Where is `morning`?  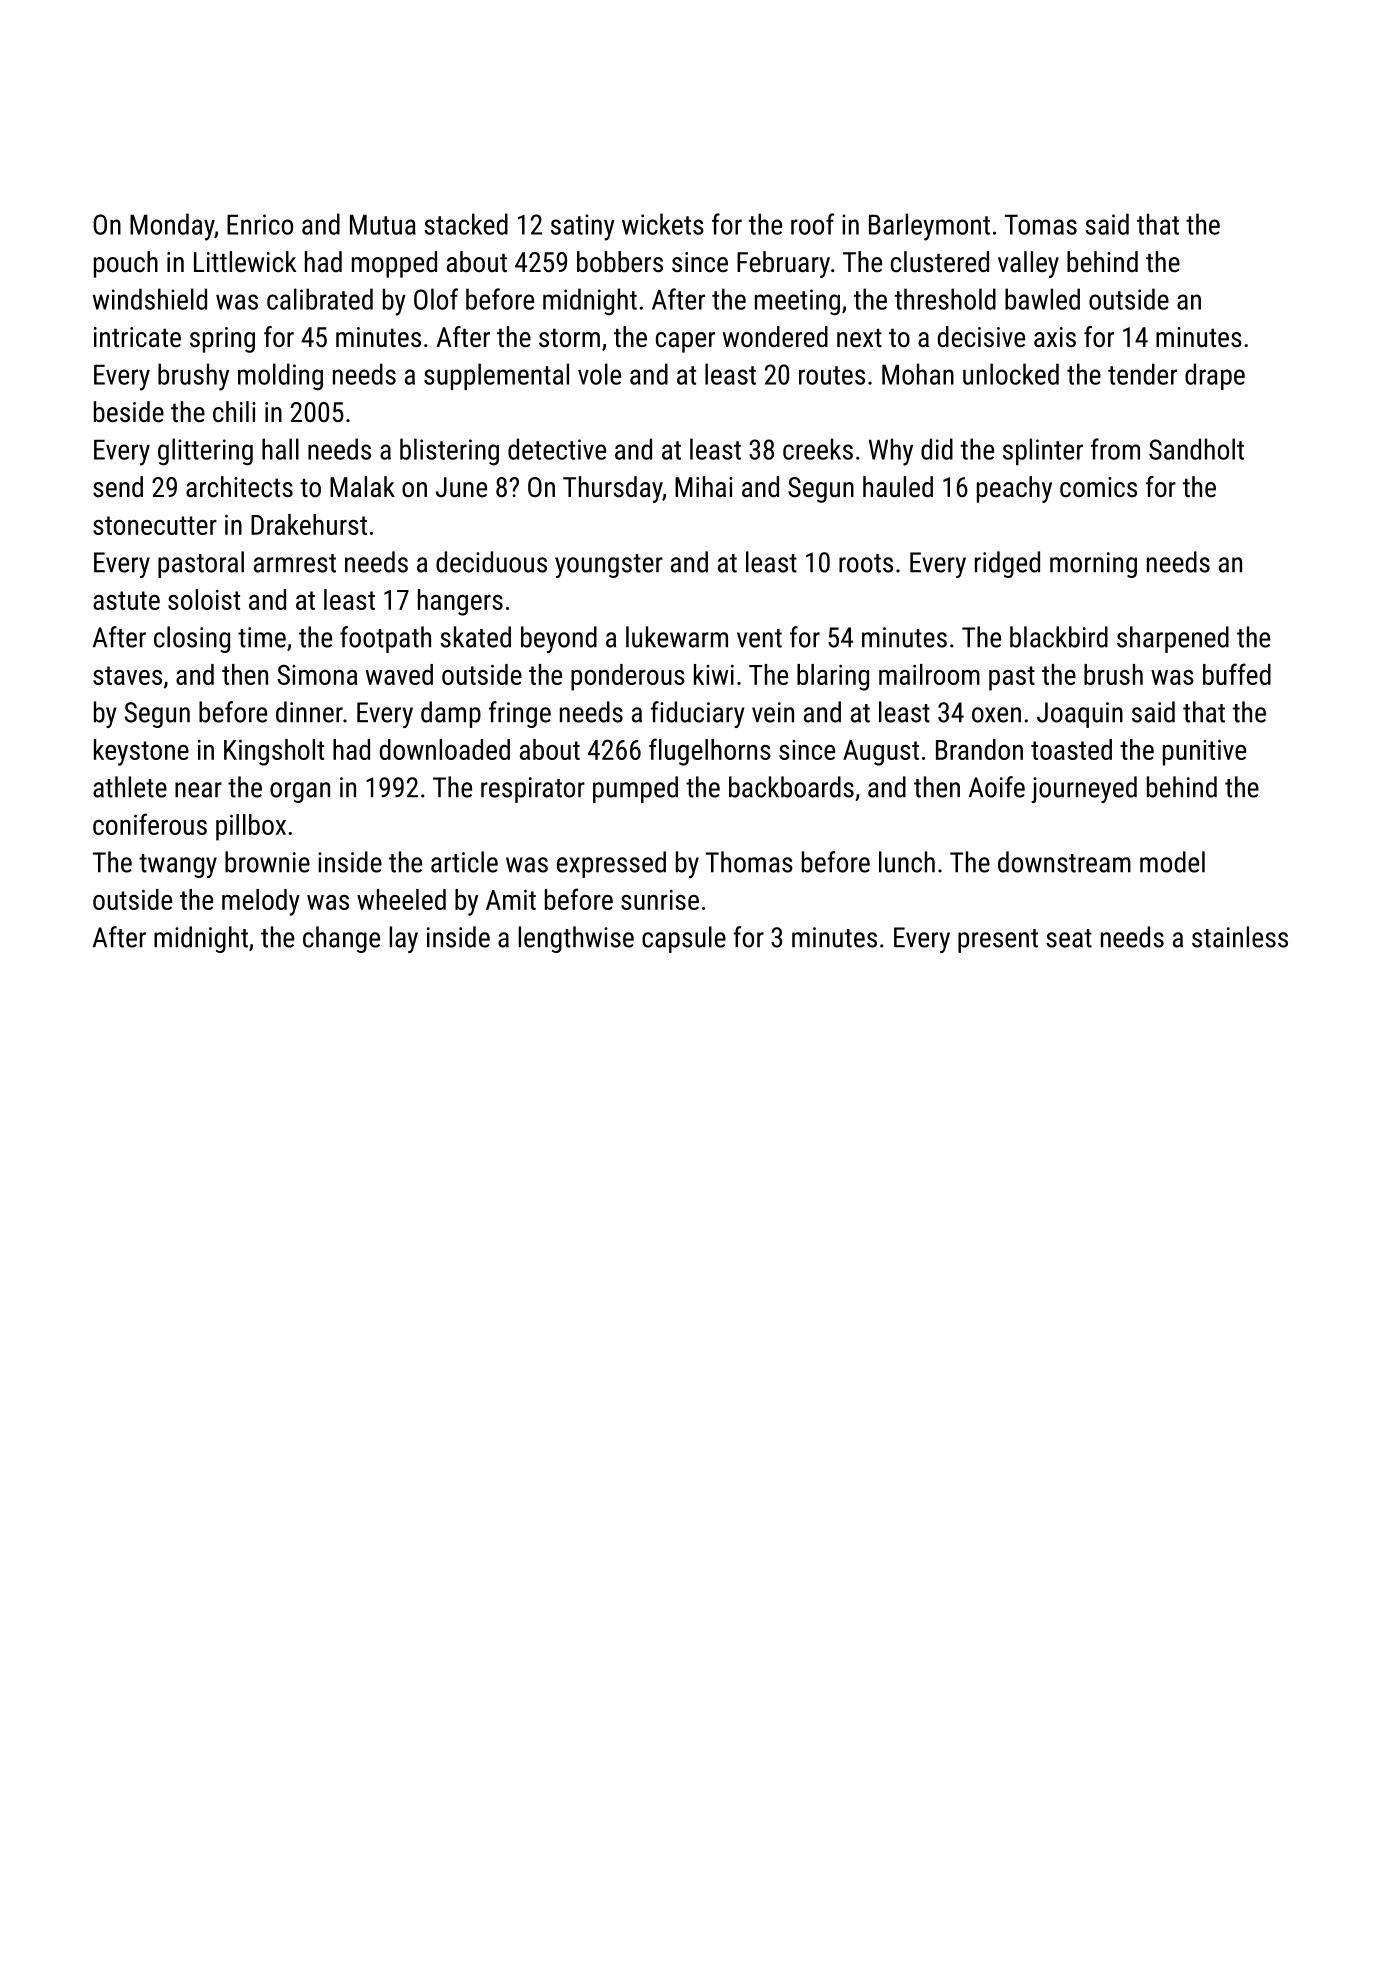
morning is located at coordinates (1093, 565).
